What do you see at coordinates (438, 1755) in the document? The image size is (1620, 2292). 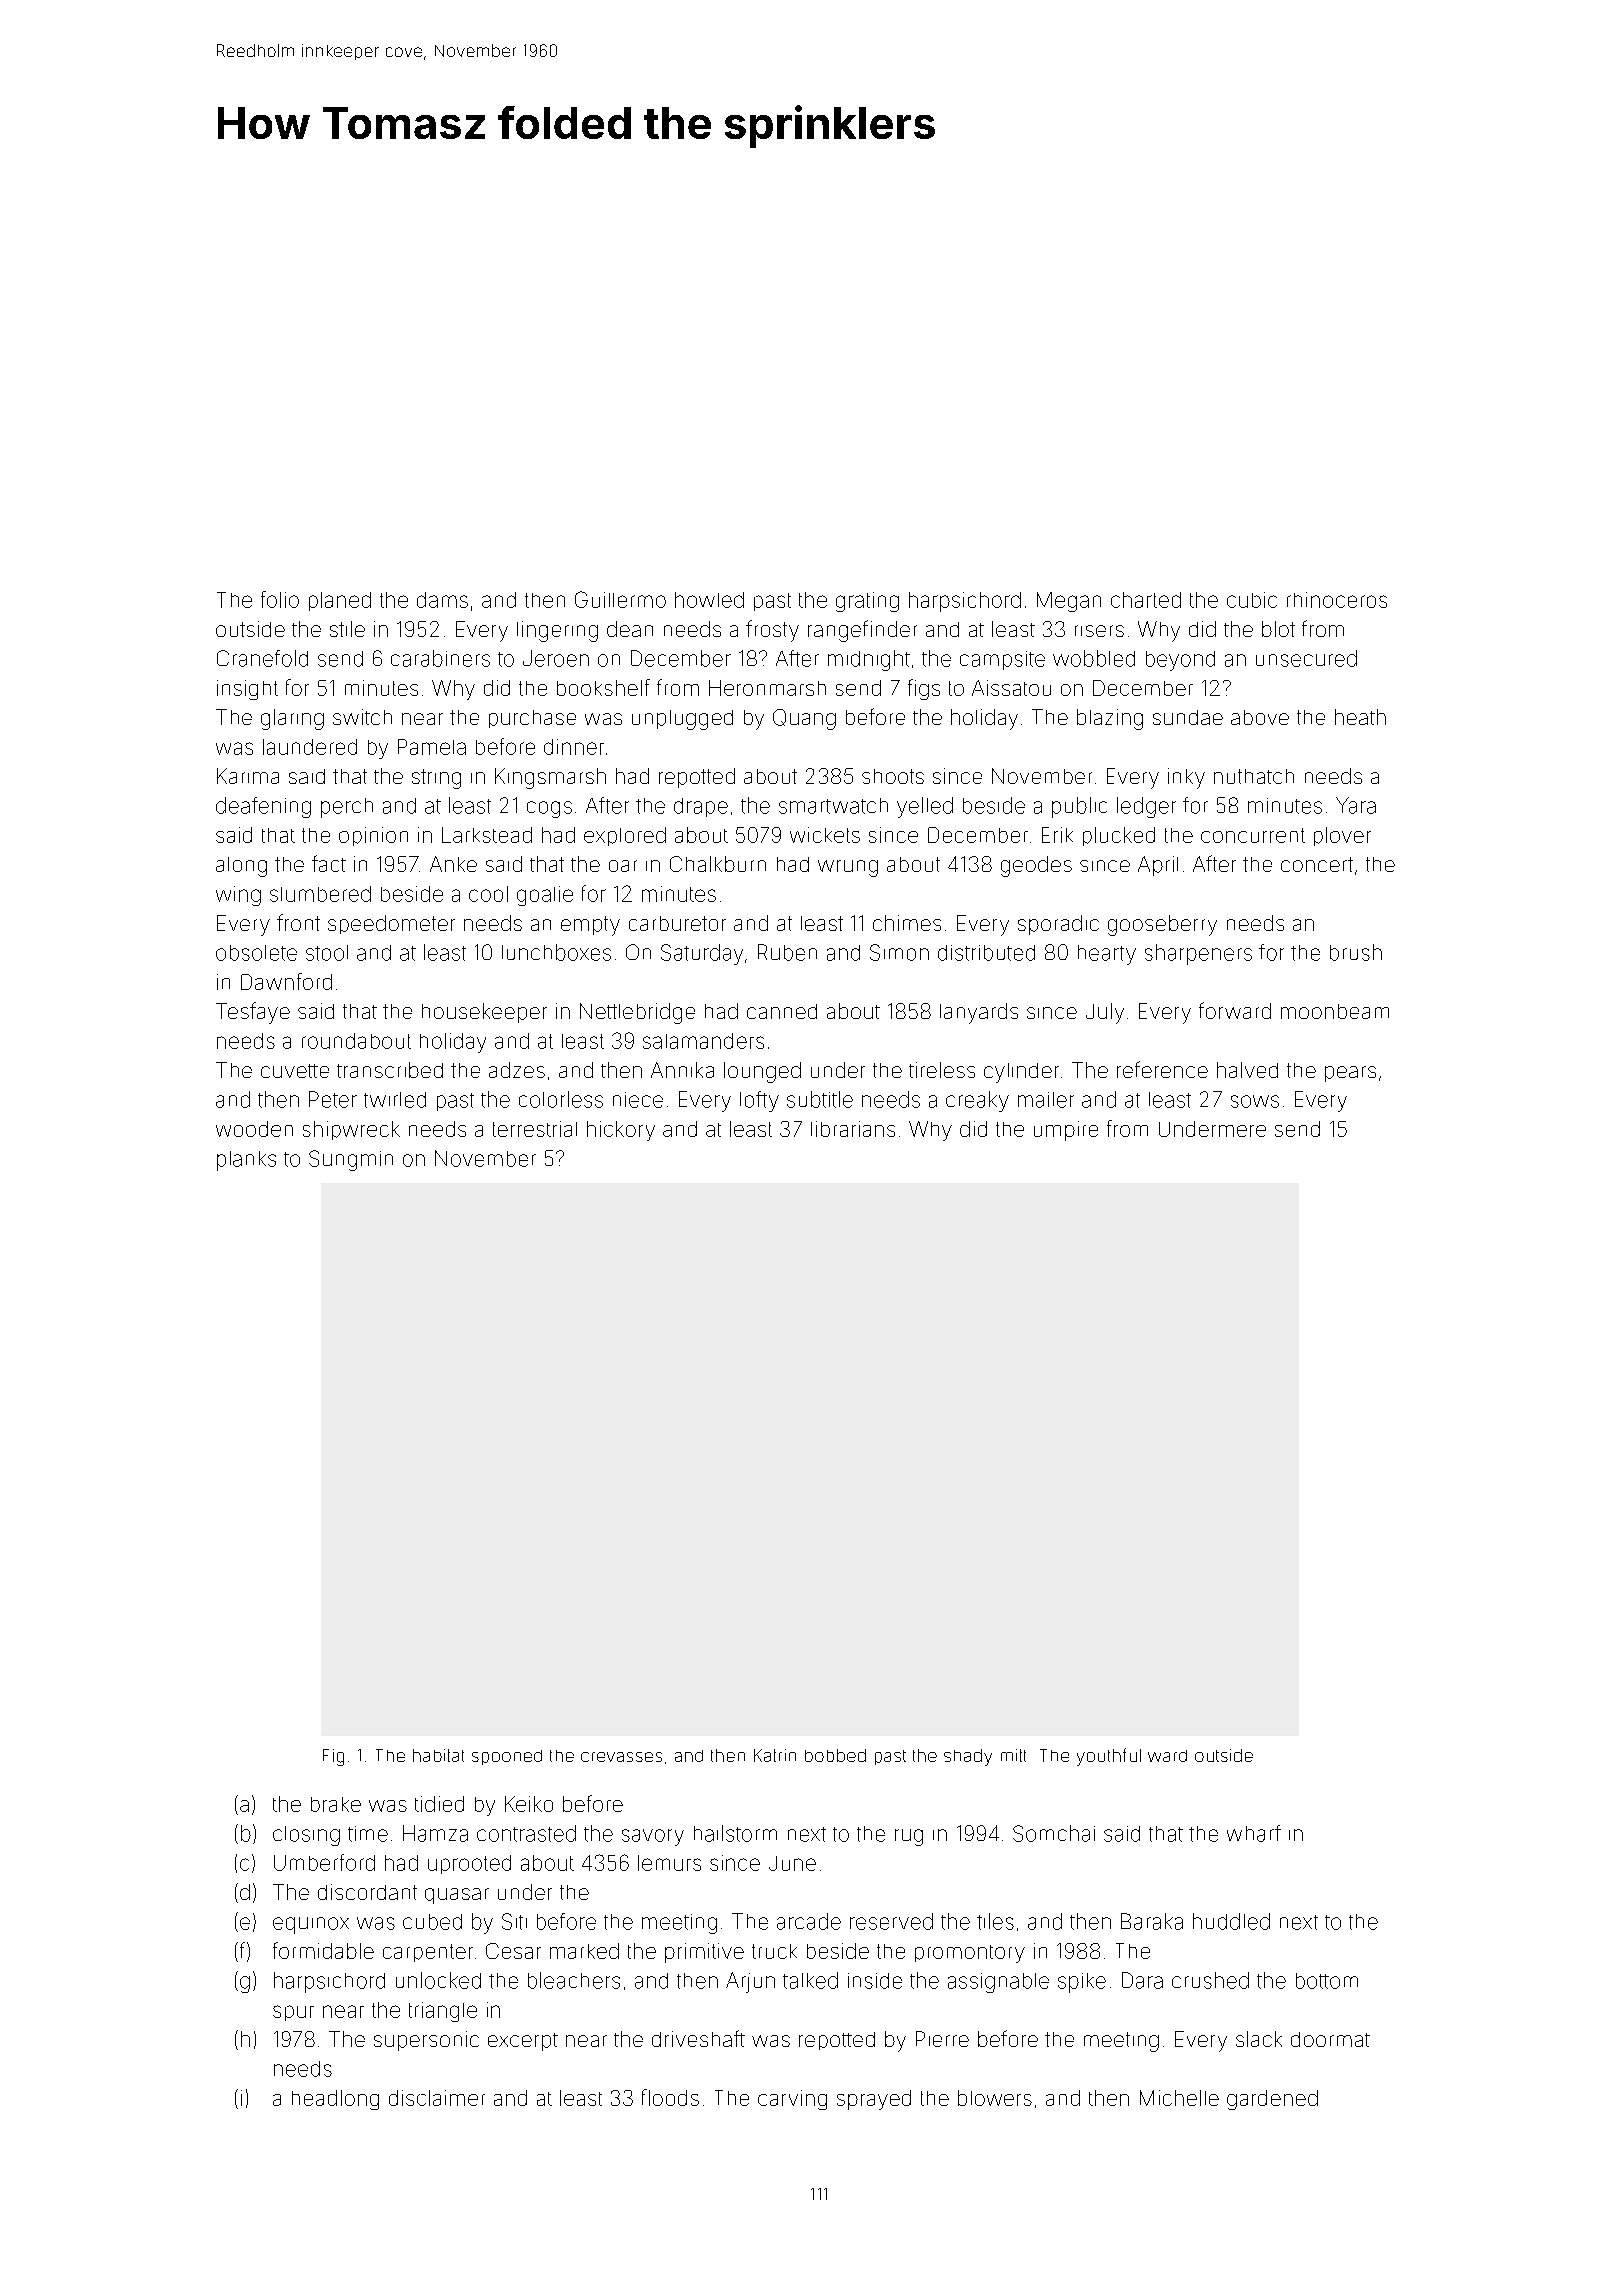 I see `habitat` at bounding box center [438, 1755].
